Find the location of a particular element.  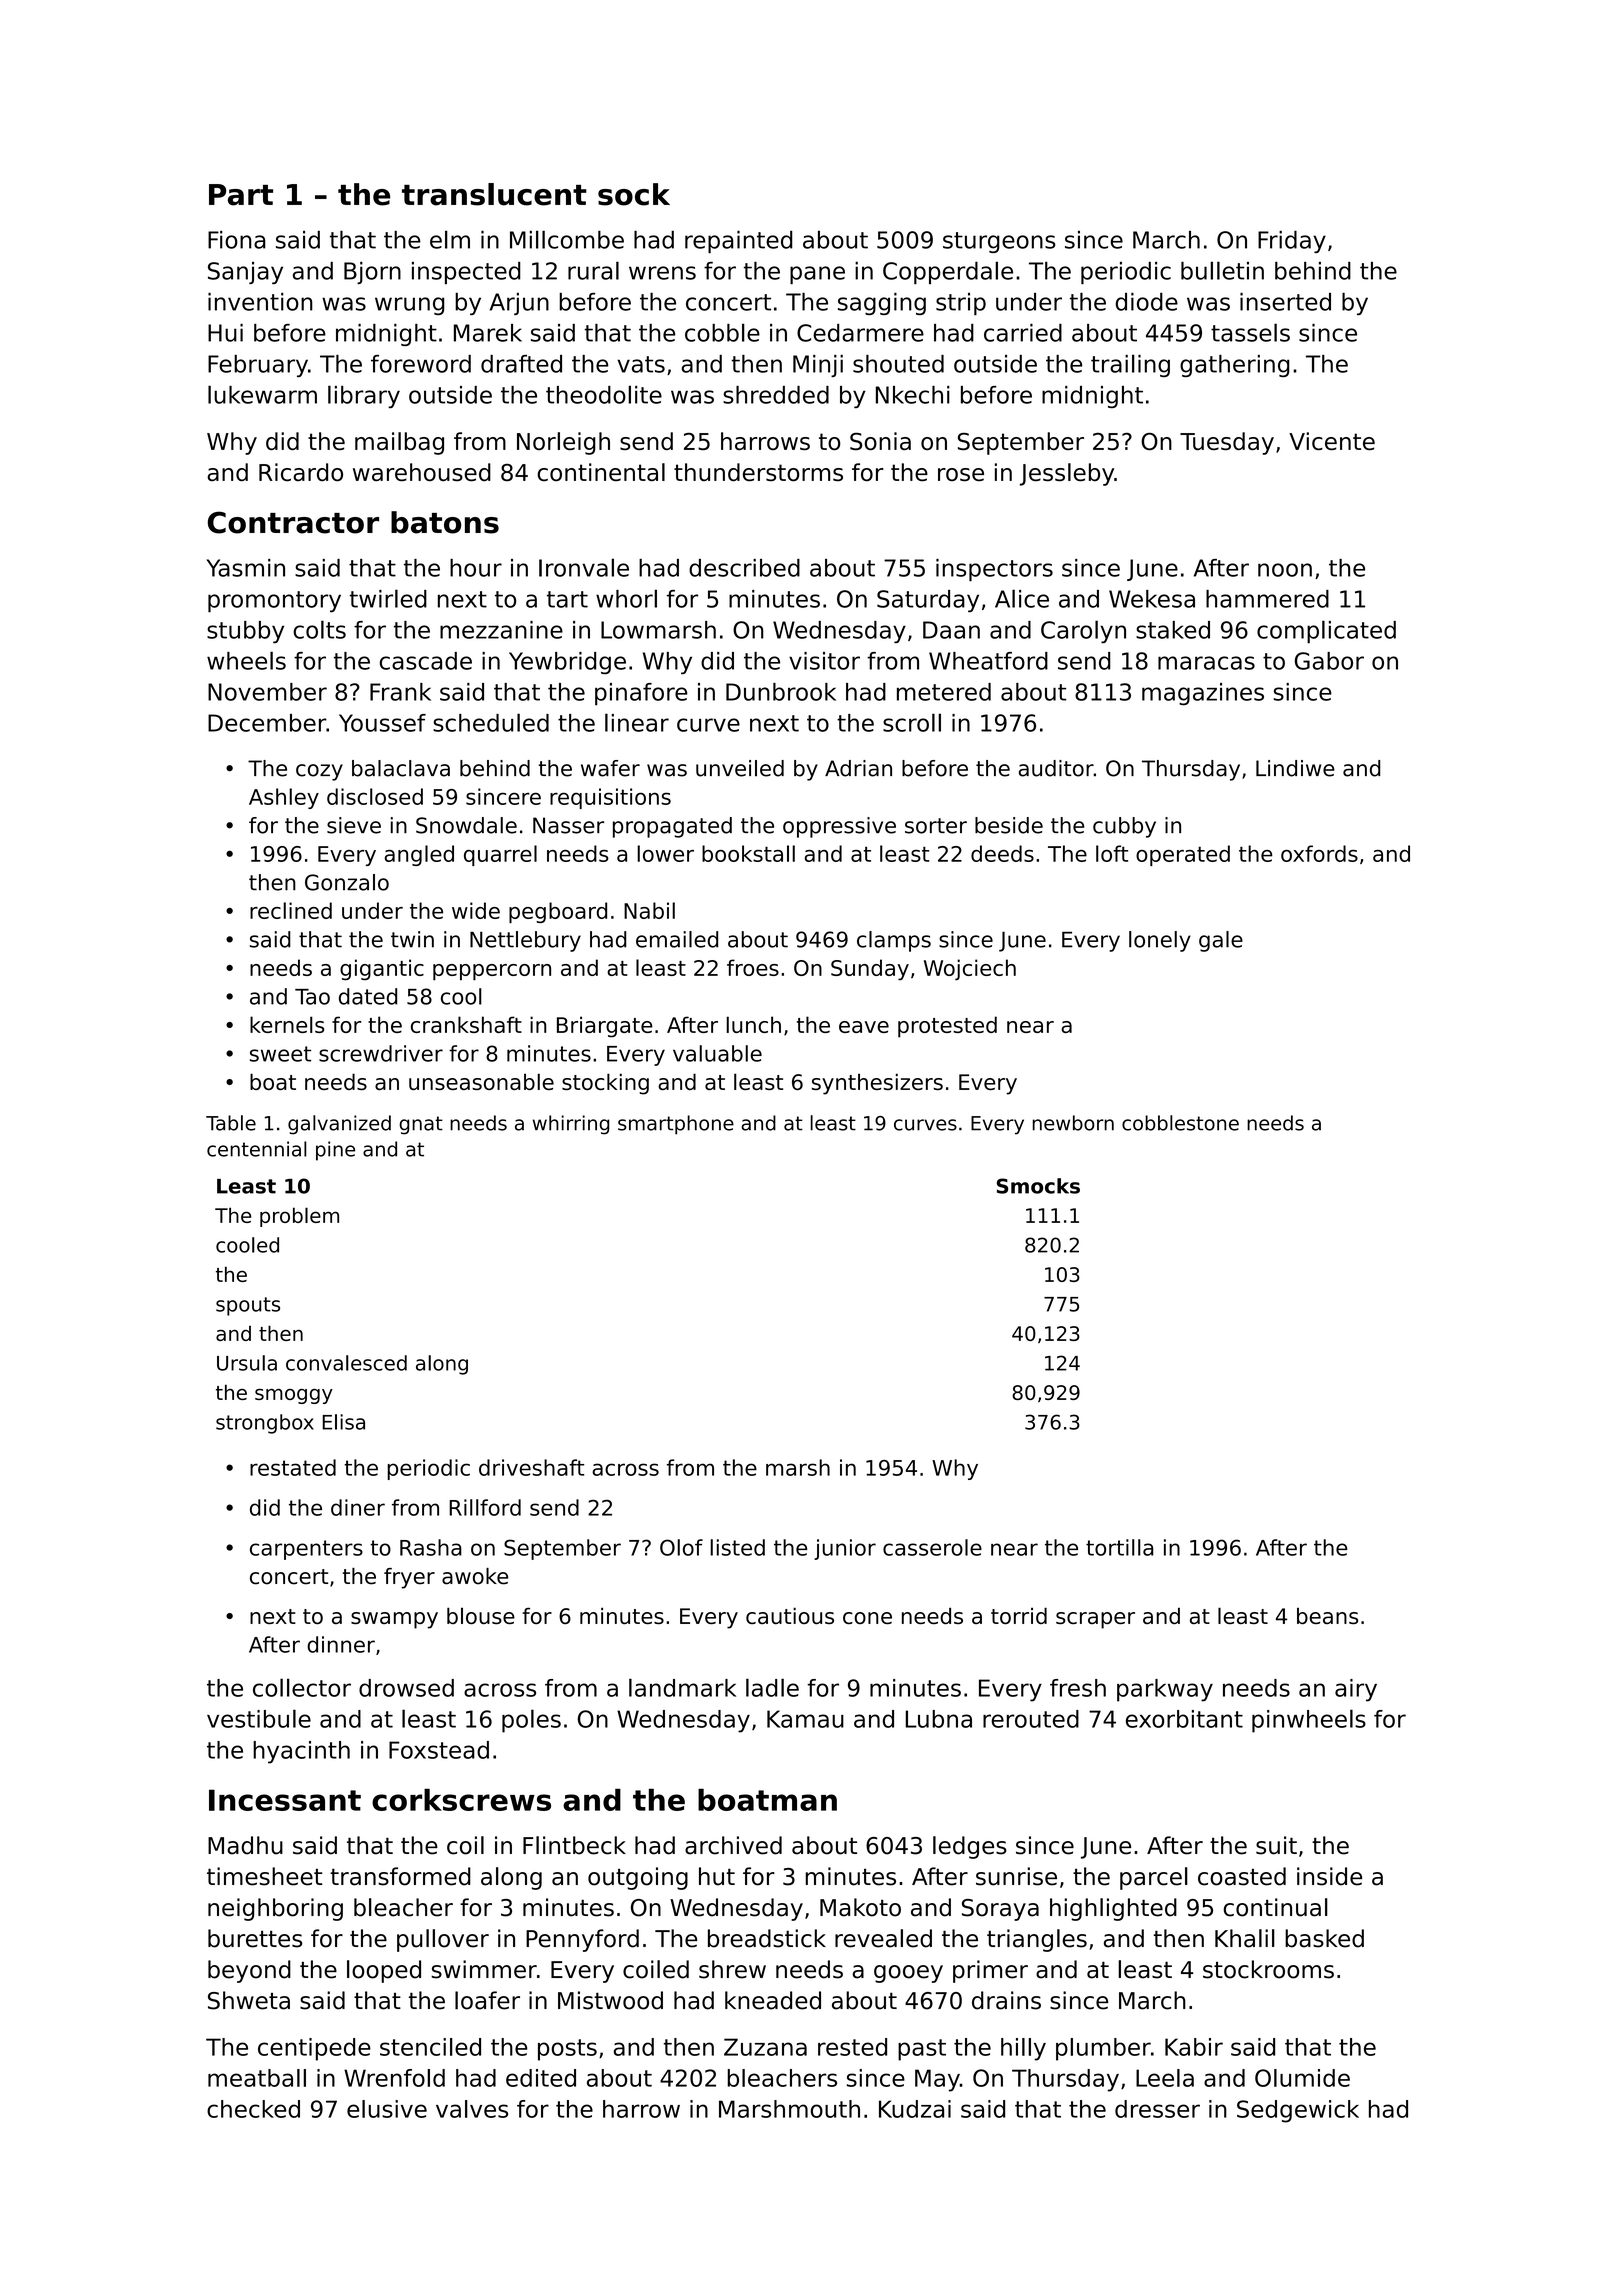

diode is located at coordinates (1147, 302).
